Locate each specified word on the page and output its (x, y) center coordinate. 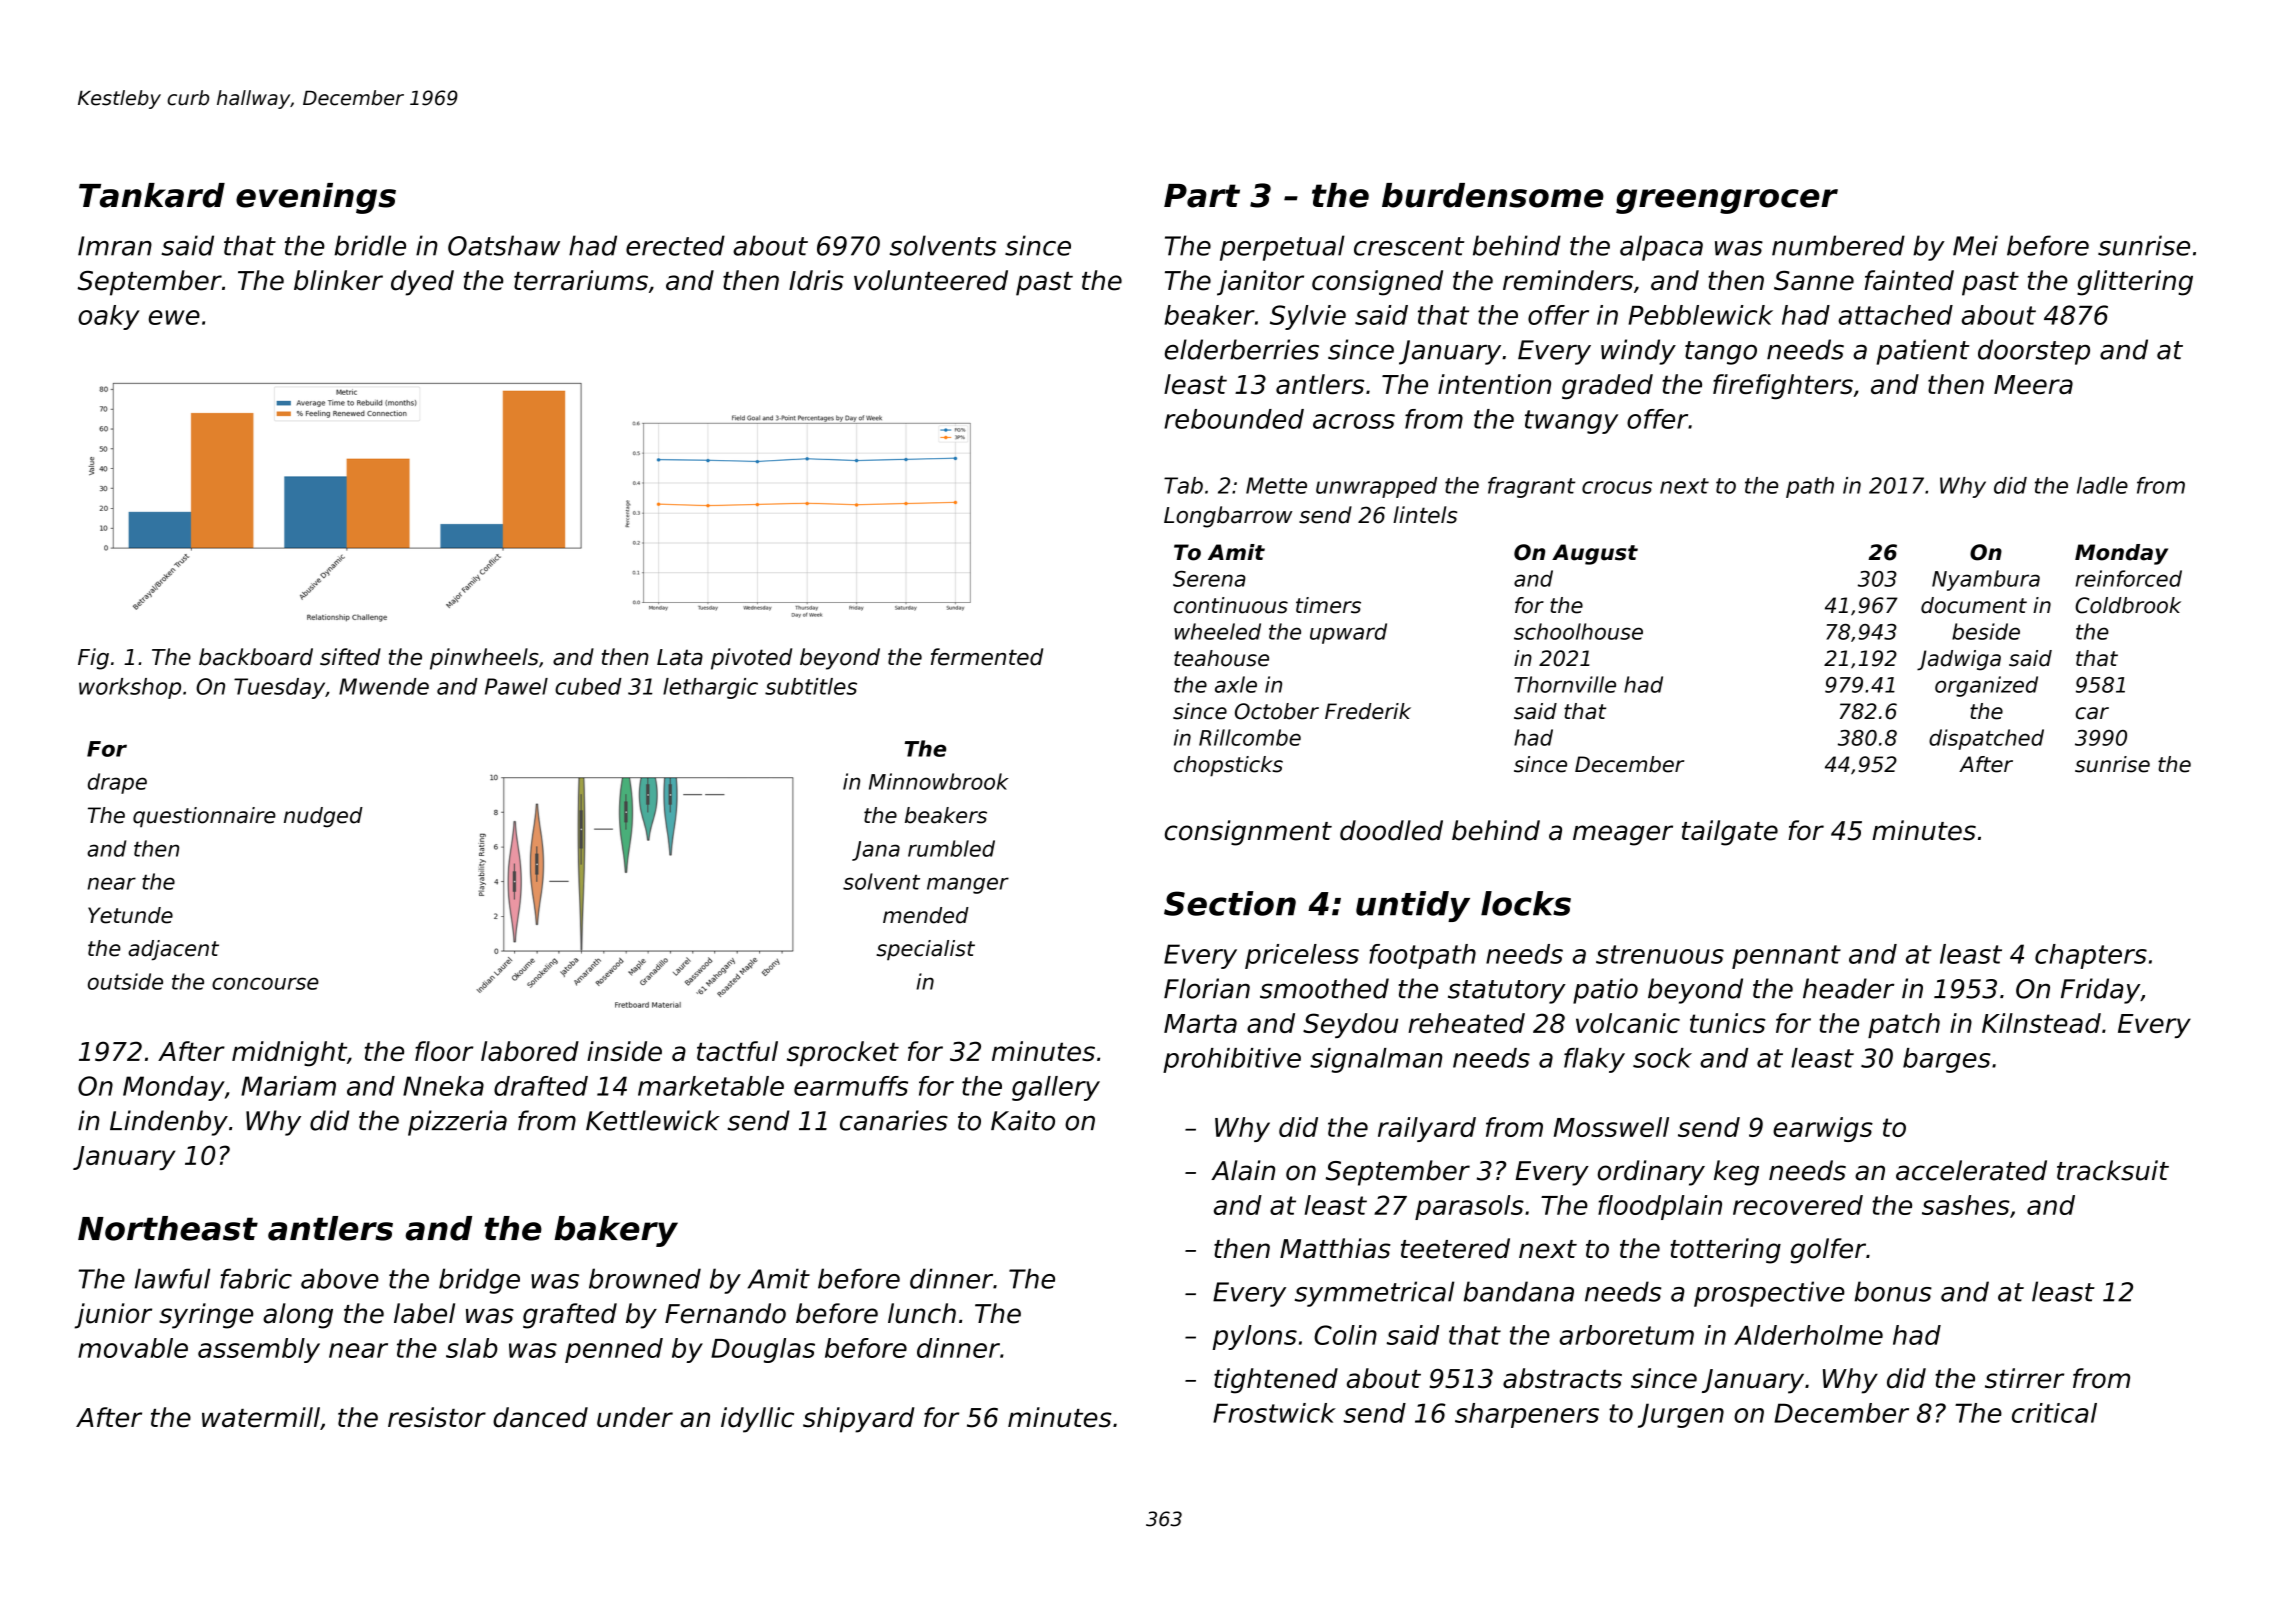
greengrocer (1727, 201)
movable (133, 1348)
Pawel (516, 686)
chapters (2091, 956)
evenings (316, 198)
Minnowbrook (939, 781)
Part (1202, 196)
